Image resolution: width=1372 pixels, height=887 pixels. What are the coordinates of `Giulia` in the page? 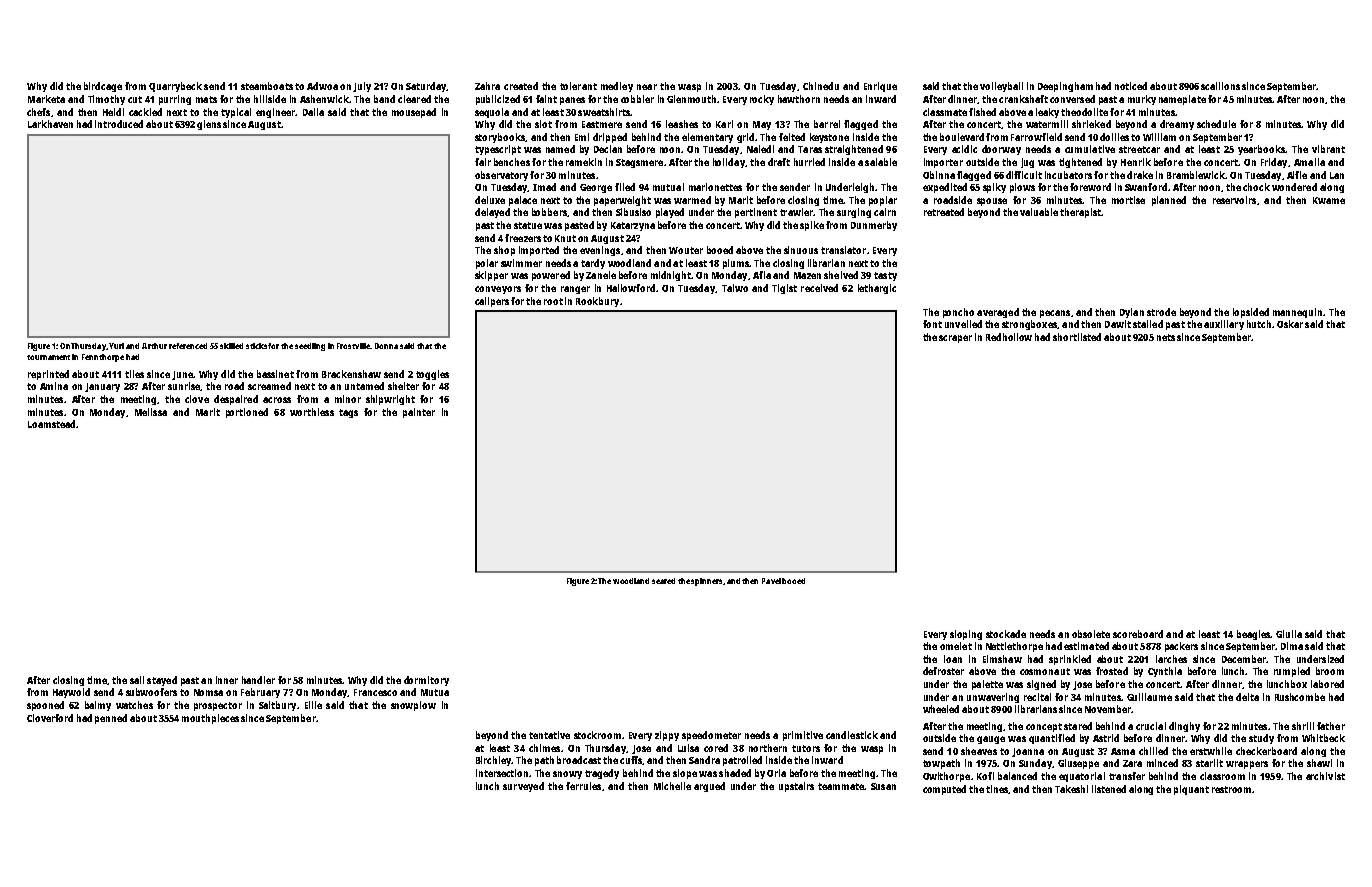 It's located at (1289, 634).
